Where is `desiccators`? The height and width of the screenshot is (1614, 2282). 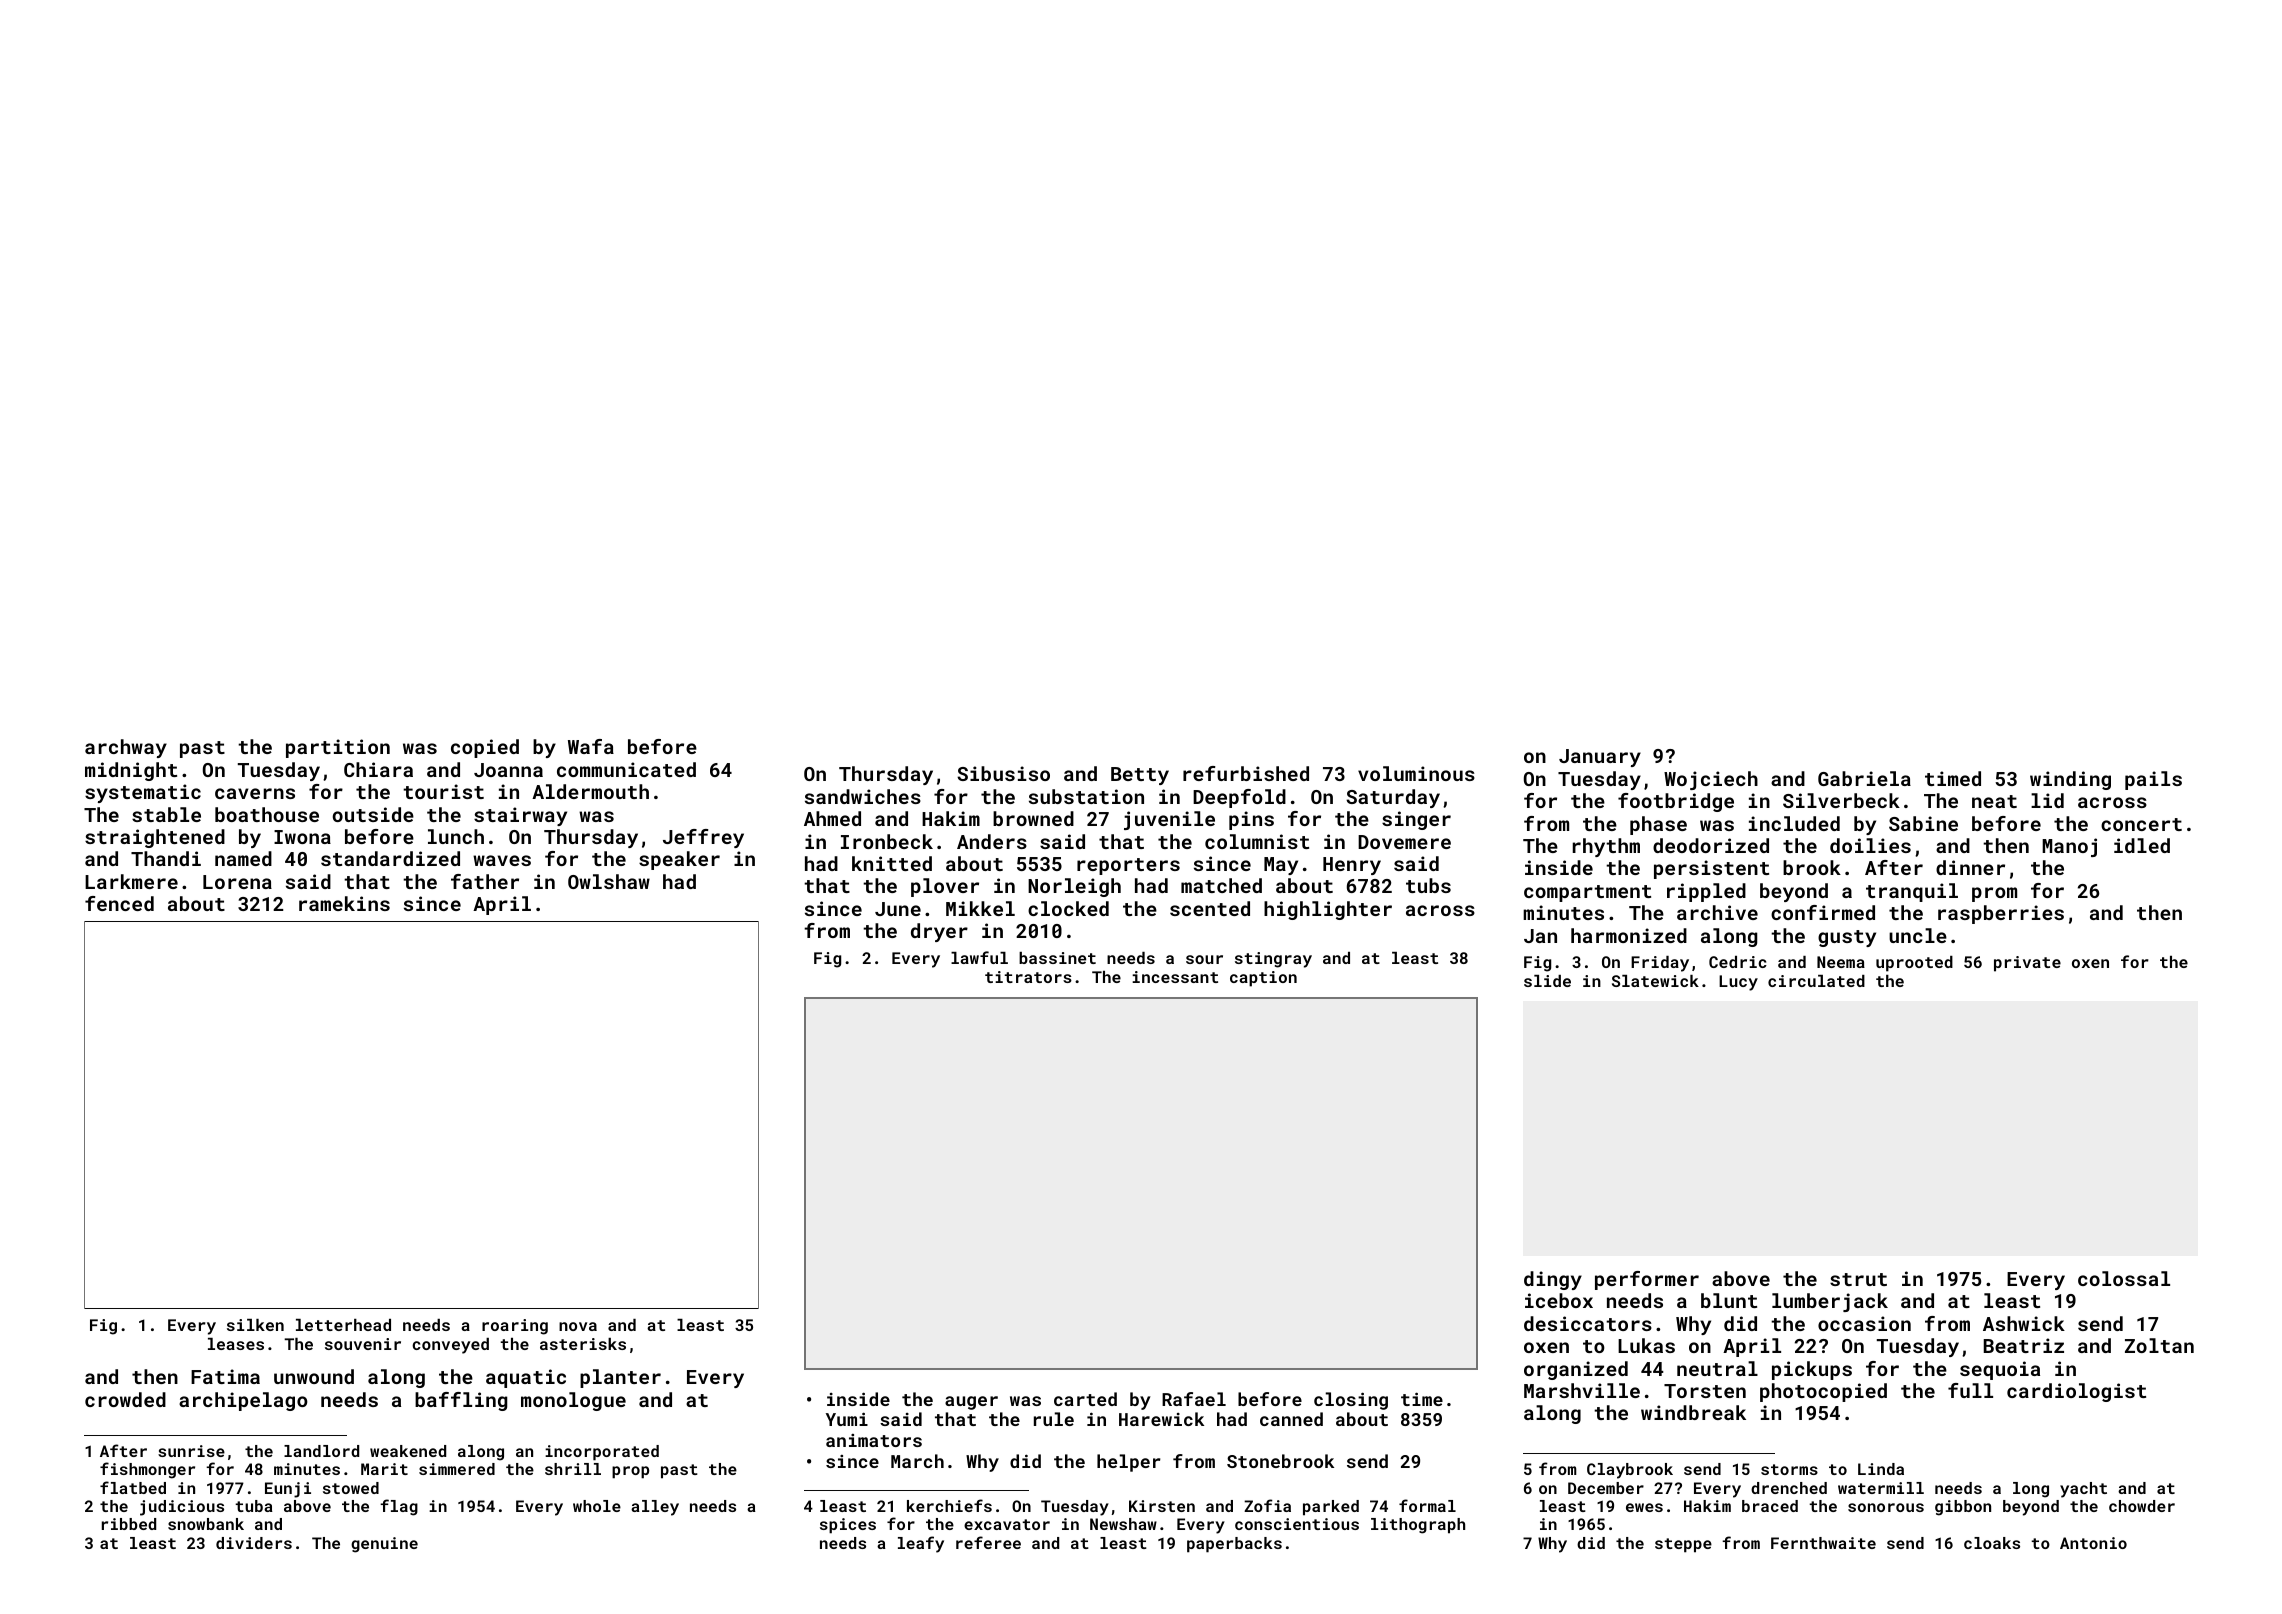 desiccators is located at coordinates (1588, 1323).
